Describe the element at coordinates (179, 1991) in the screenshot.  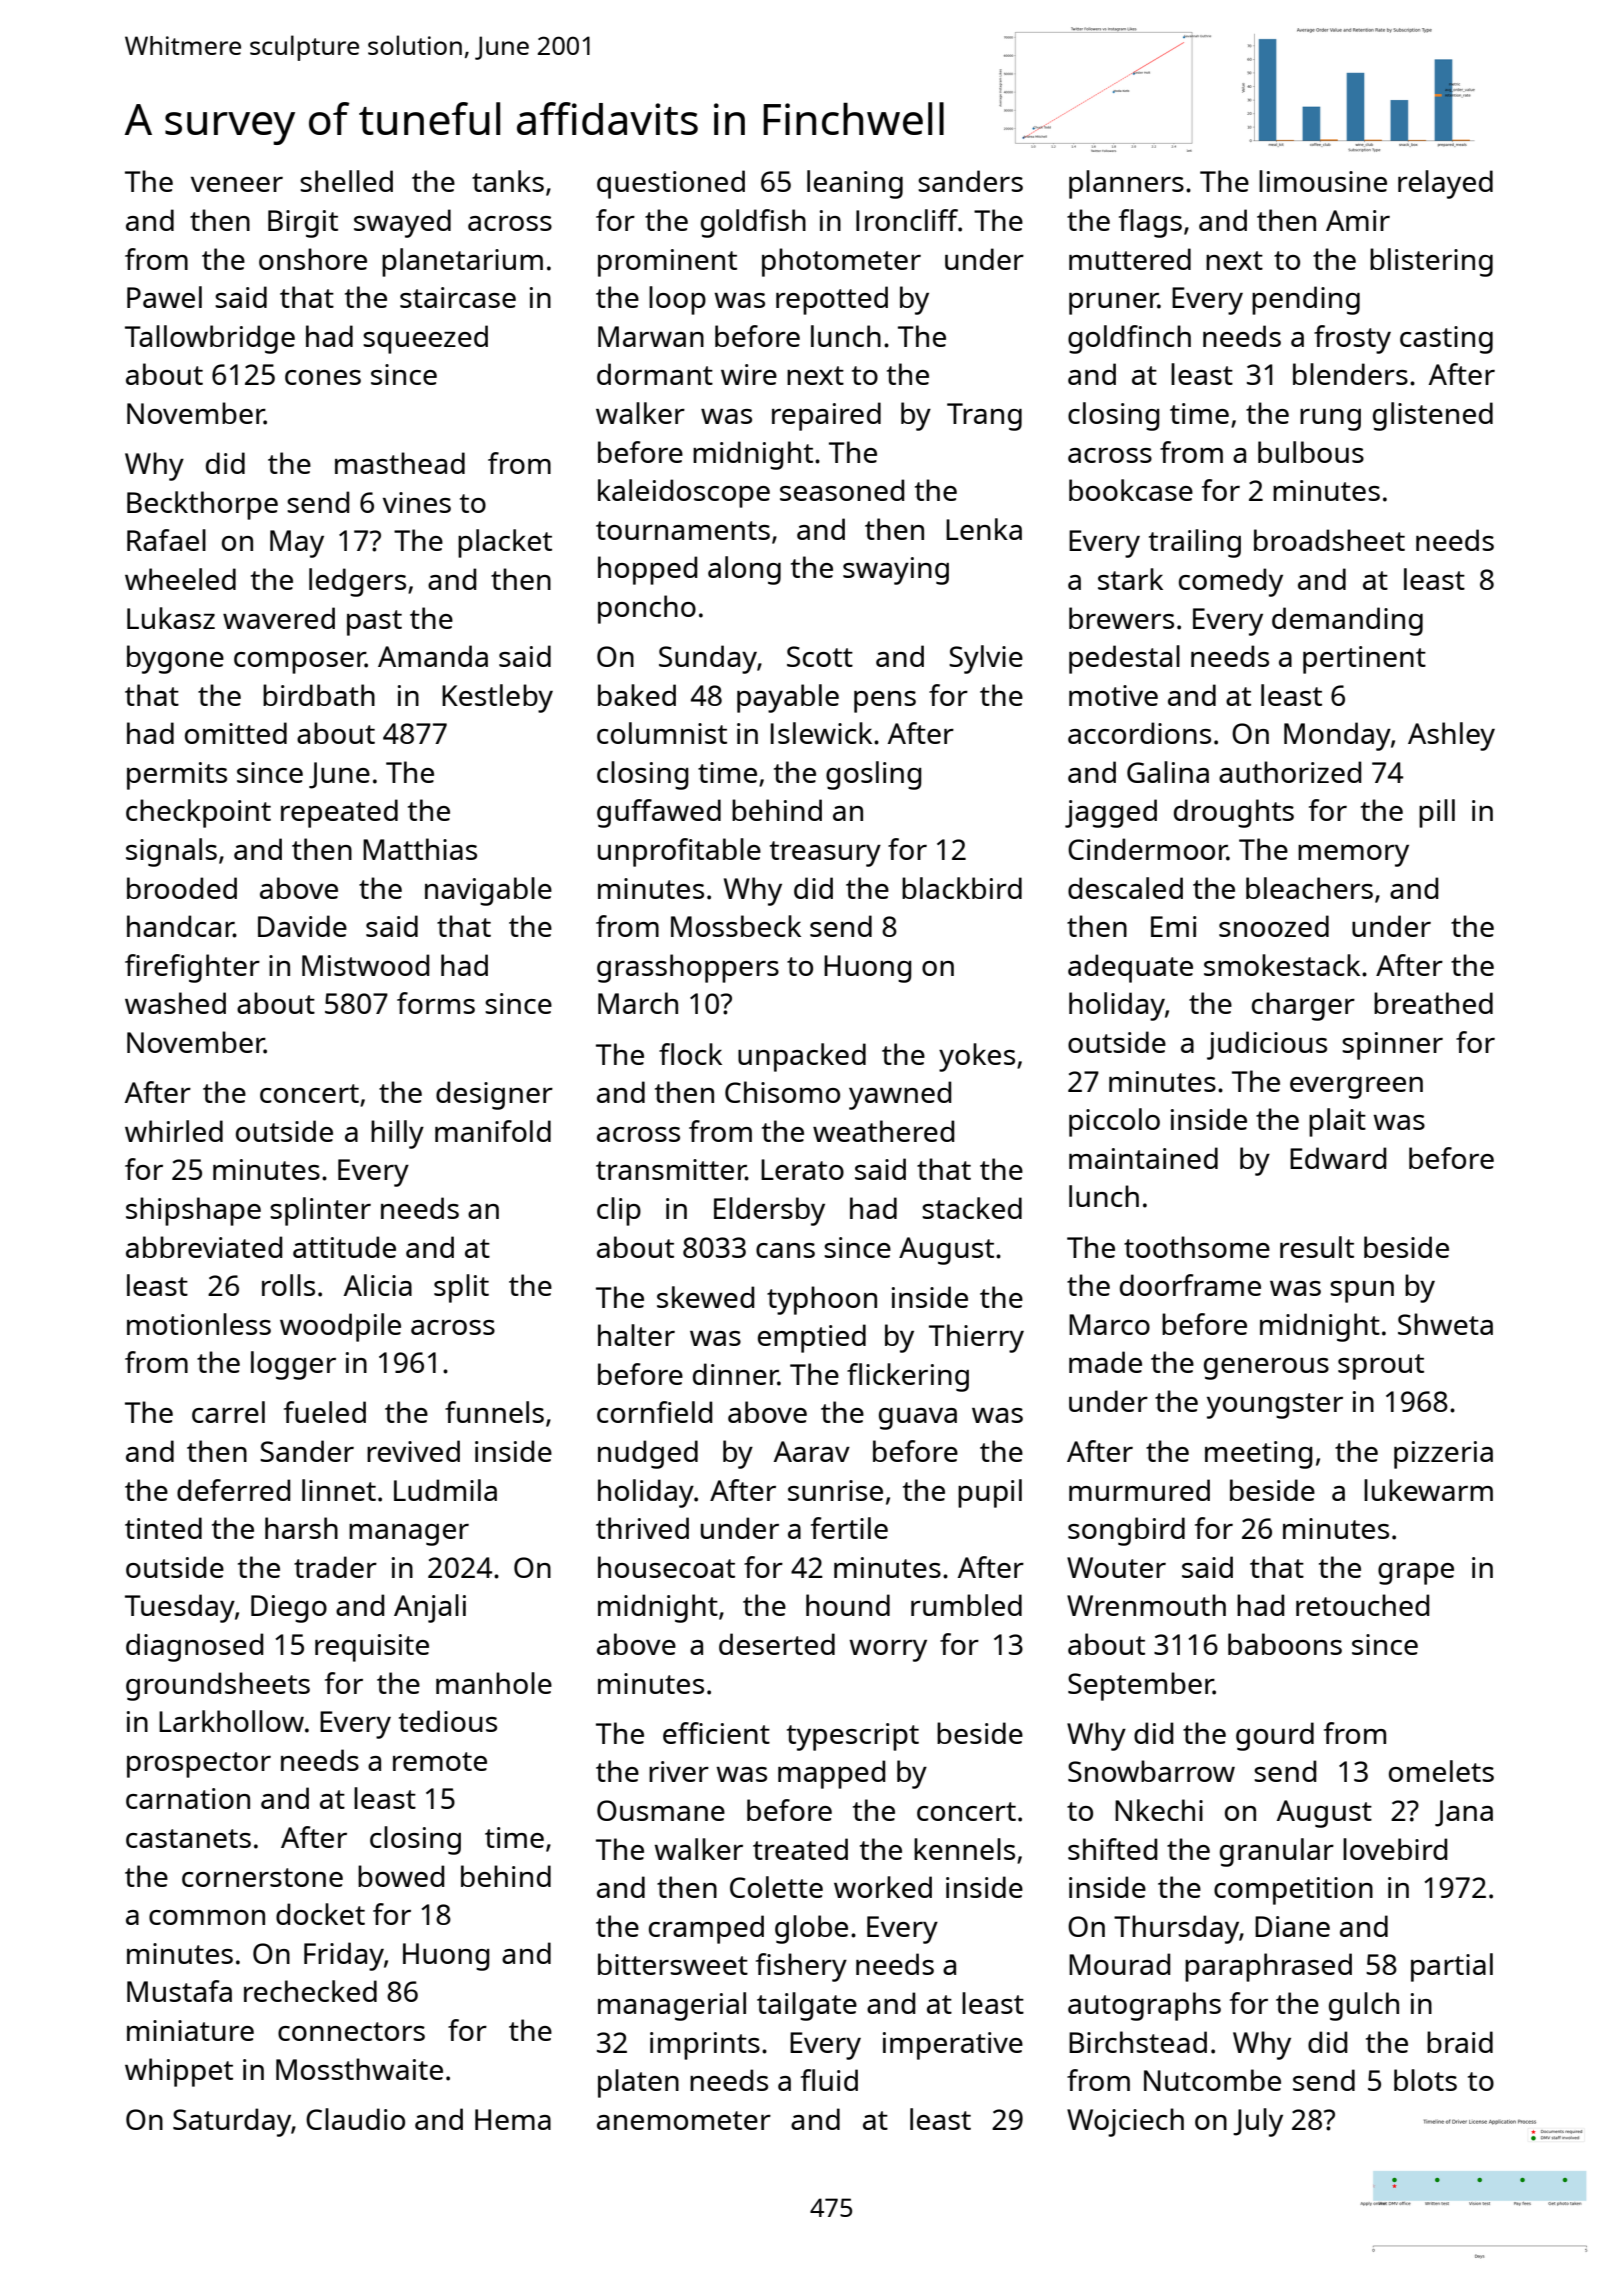
I see `Mustafa` at that location.
